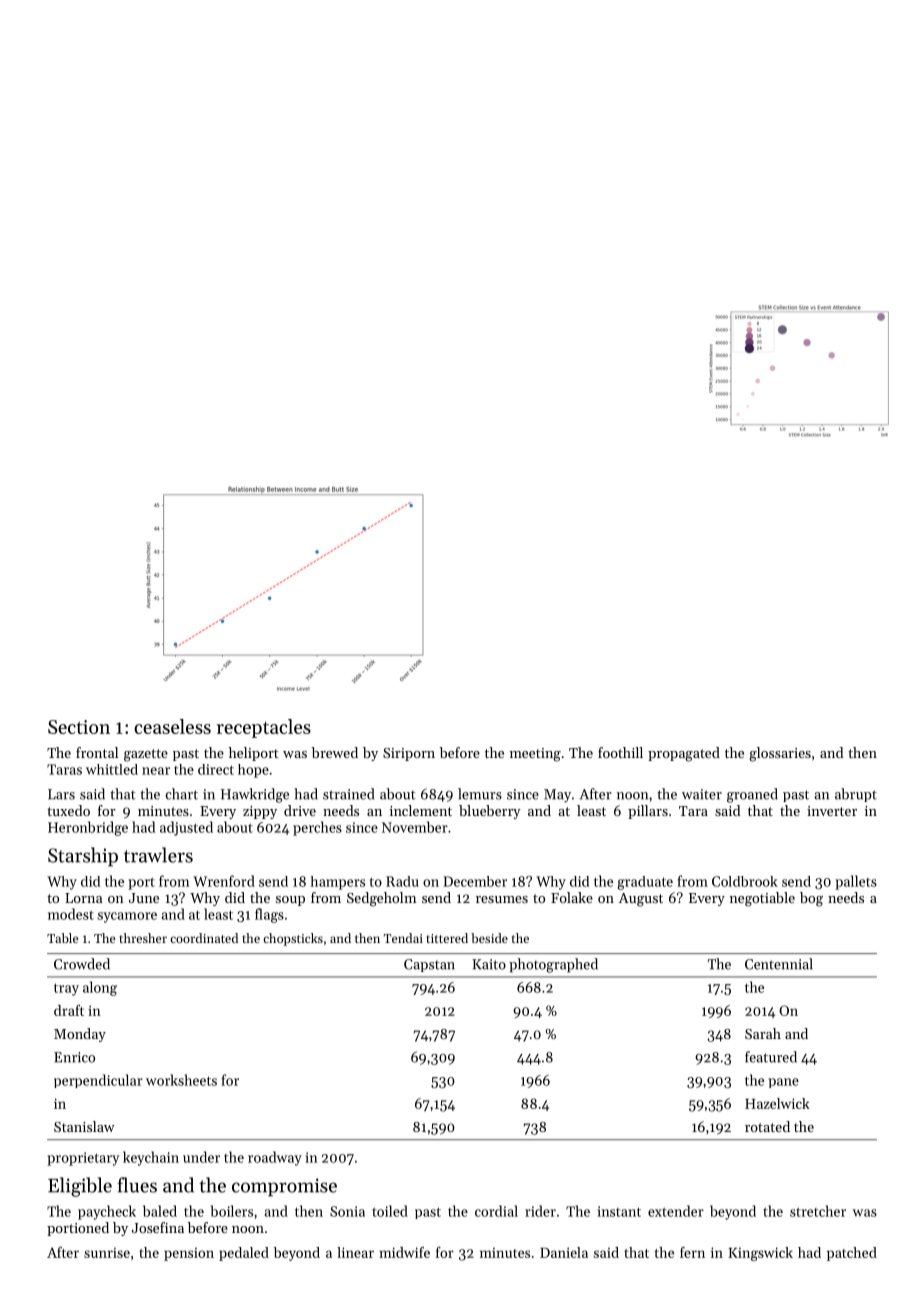 The height and width of the image is (1308, 924). What do you see at coordinates (172, 726) in the image?
I see `ceaseless` at bounding box center [172, 726].
